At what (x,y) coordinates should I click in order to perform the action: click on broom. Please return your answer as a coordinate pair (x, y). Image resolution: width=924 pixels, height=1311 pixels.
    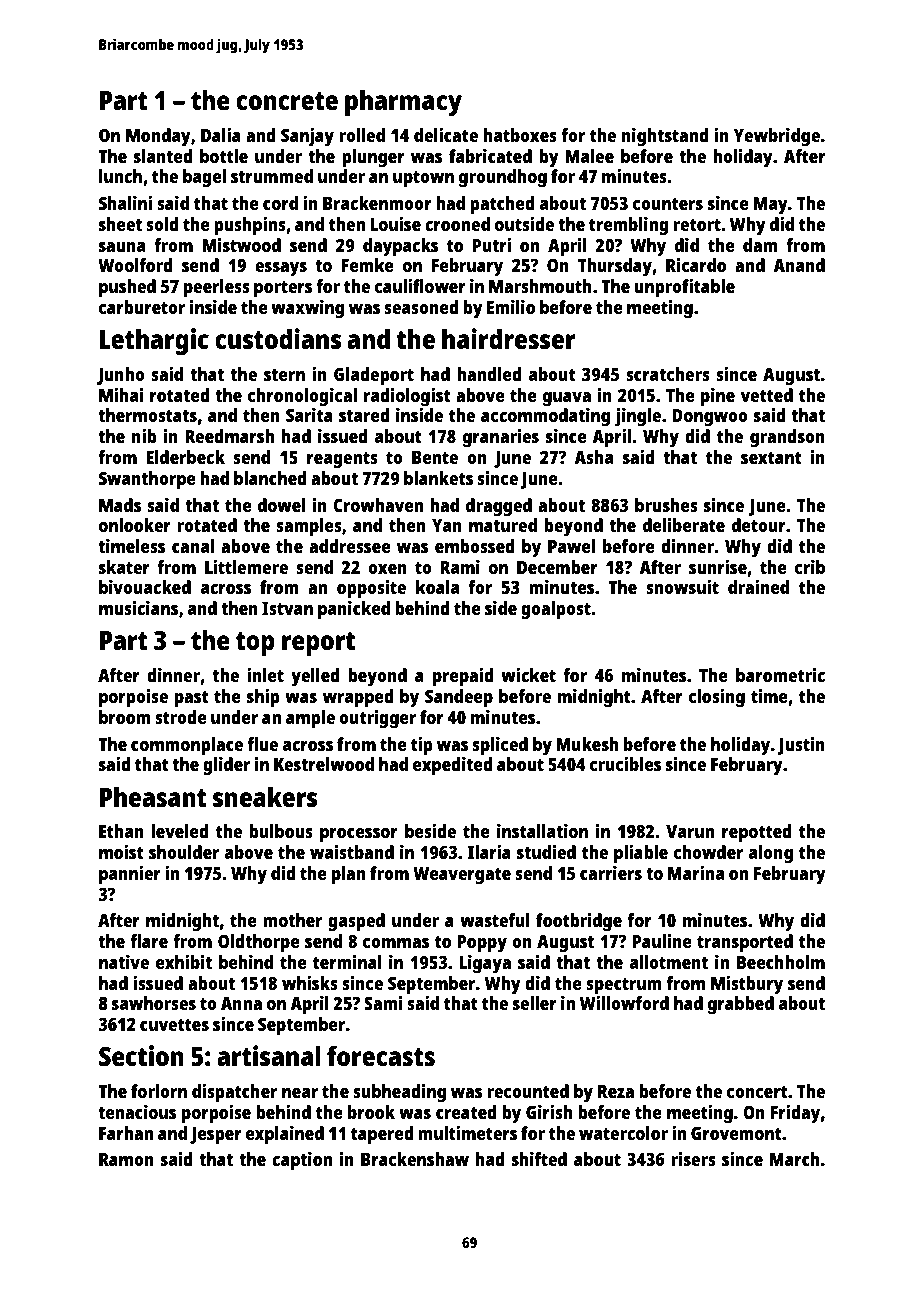
    Looking at the image, I should click on (125, 717).
